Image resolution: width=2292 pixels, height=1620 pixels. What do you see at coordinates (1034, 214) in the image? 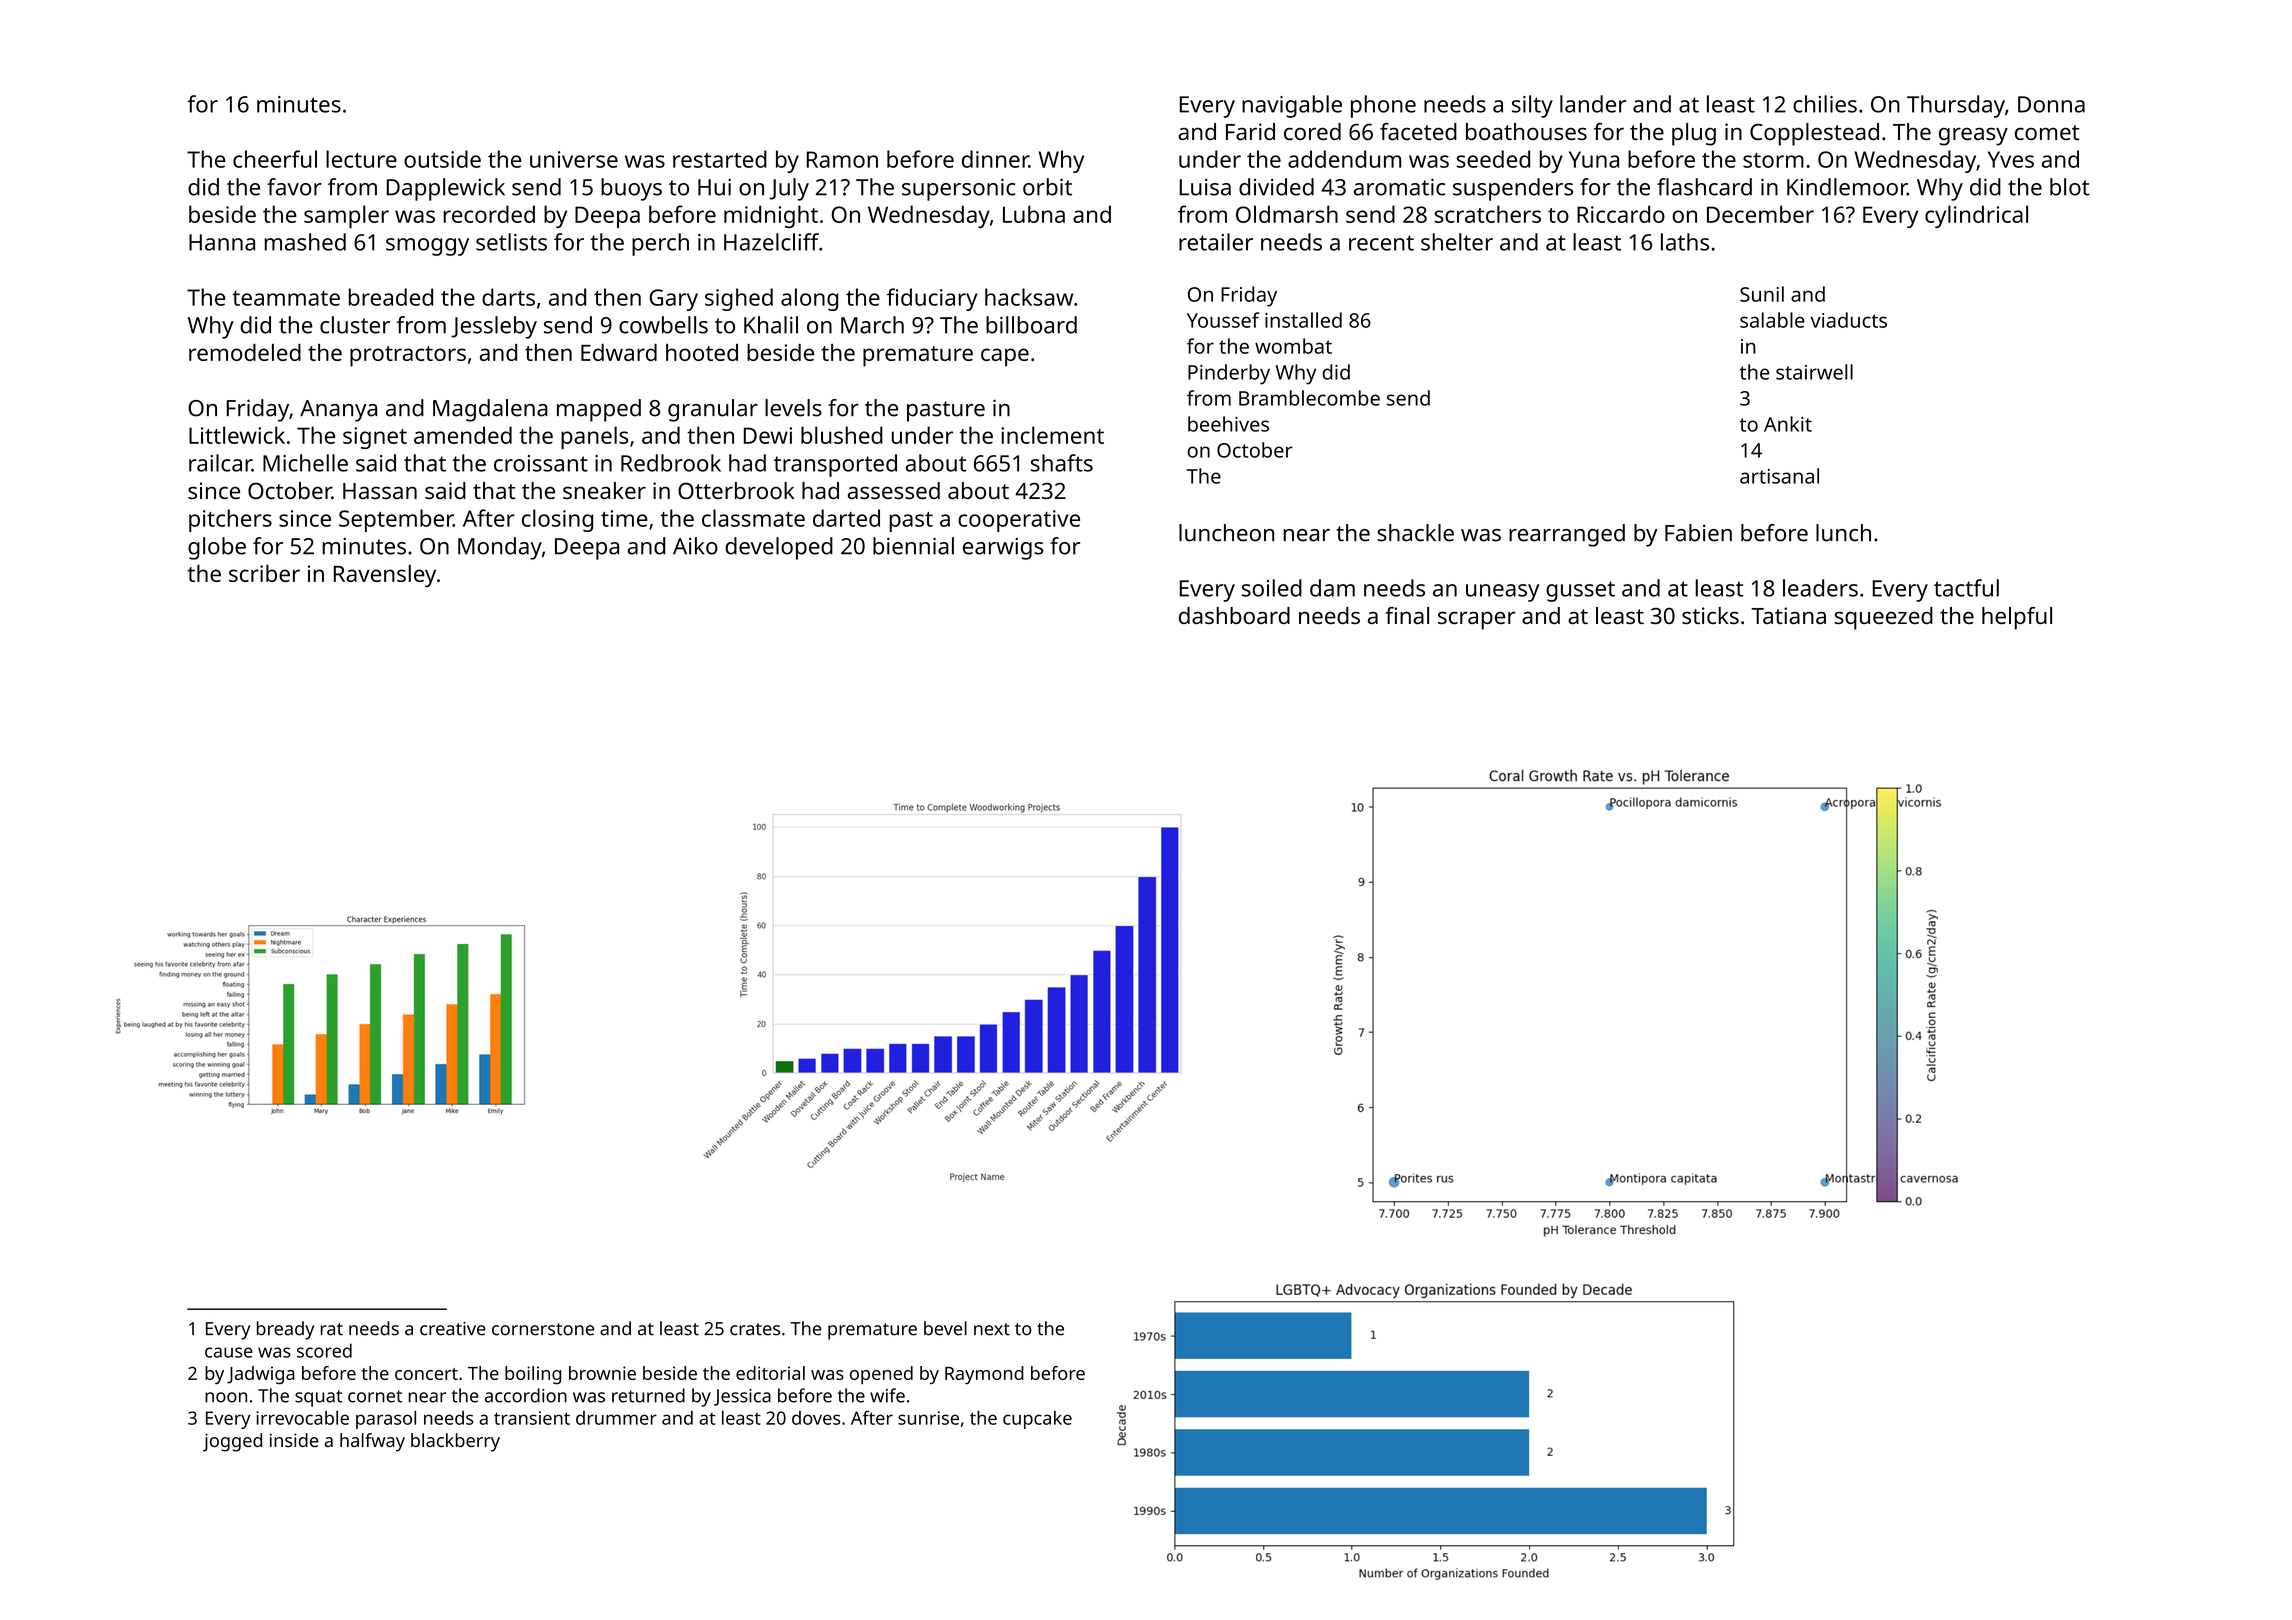
I see `Lubna` at bounding box center [1034, 214].
